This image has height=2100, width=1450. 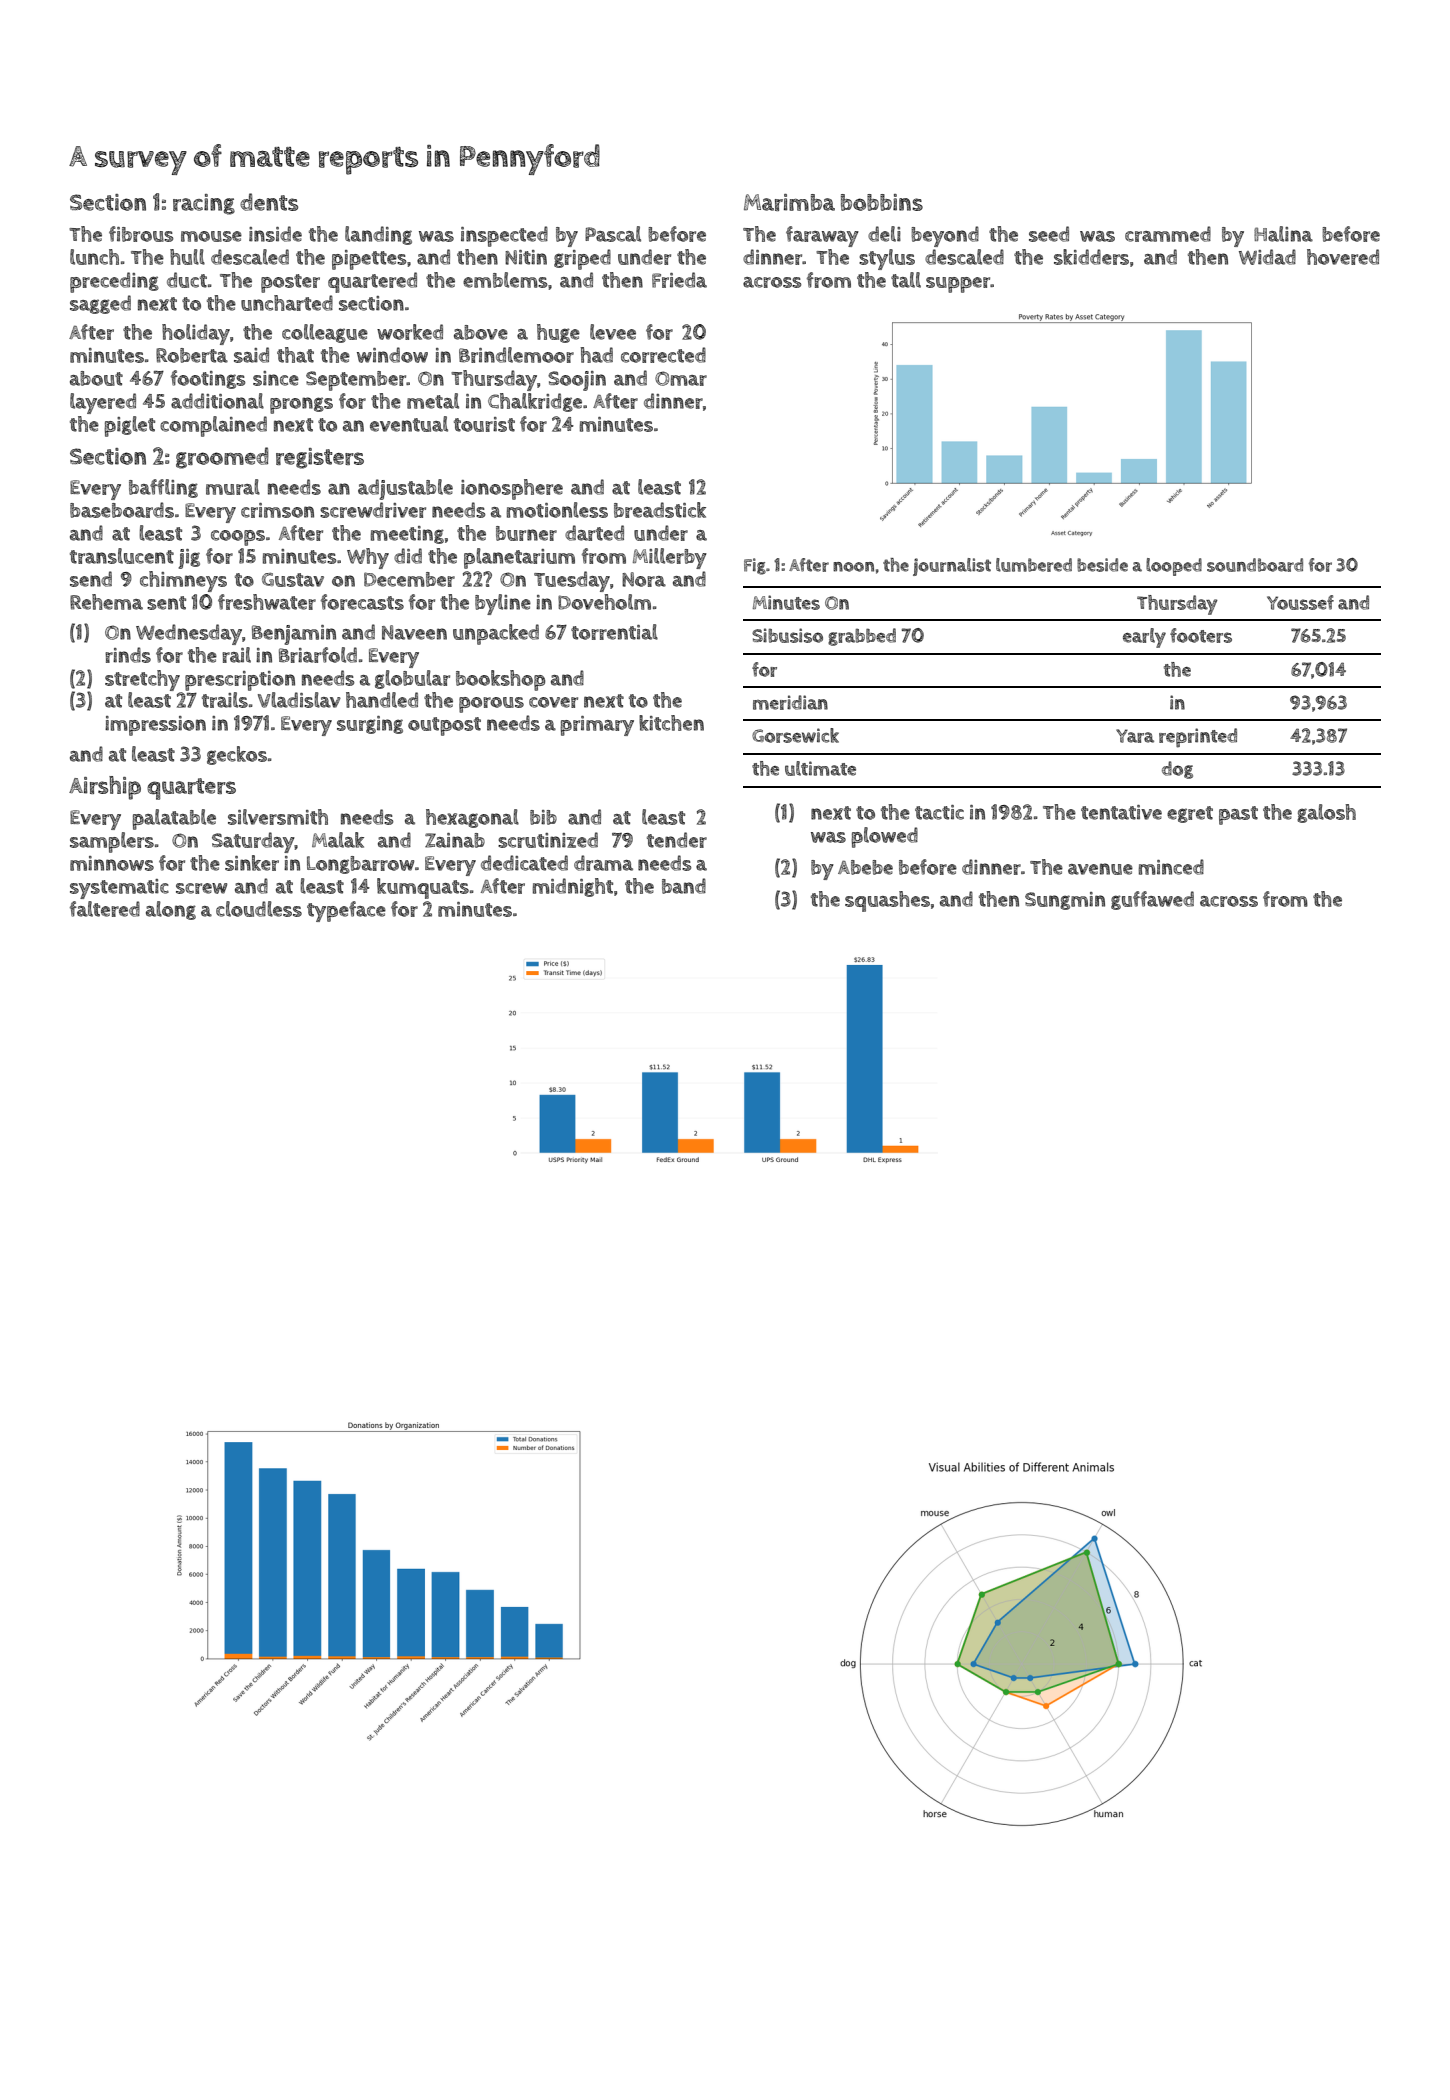 I want to click on tactic, so click(x=939, y=812).
